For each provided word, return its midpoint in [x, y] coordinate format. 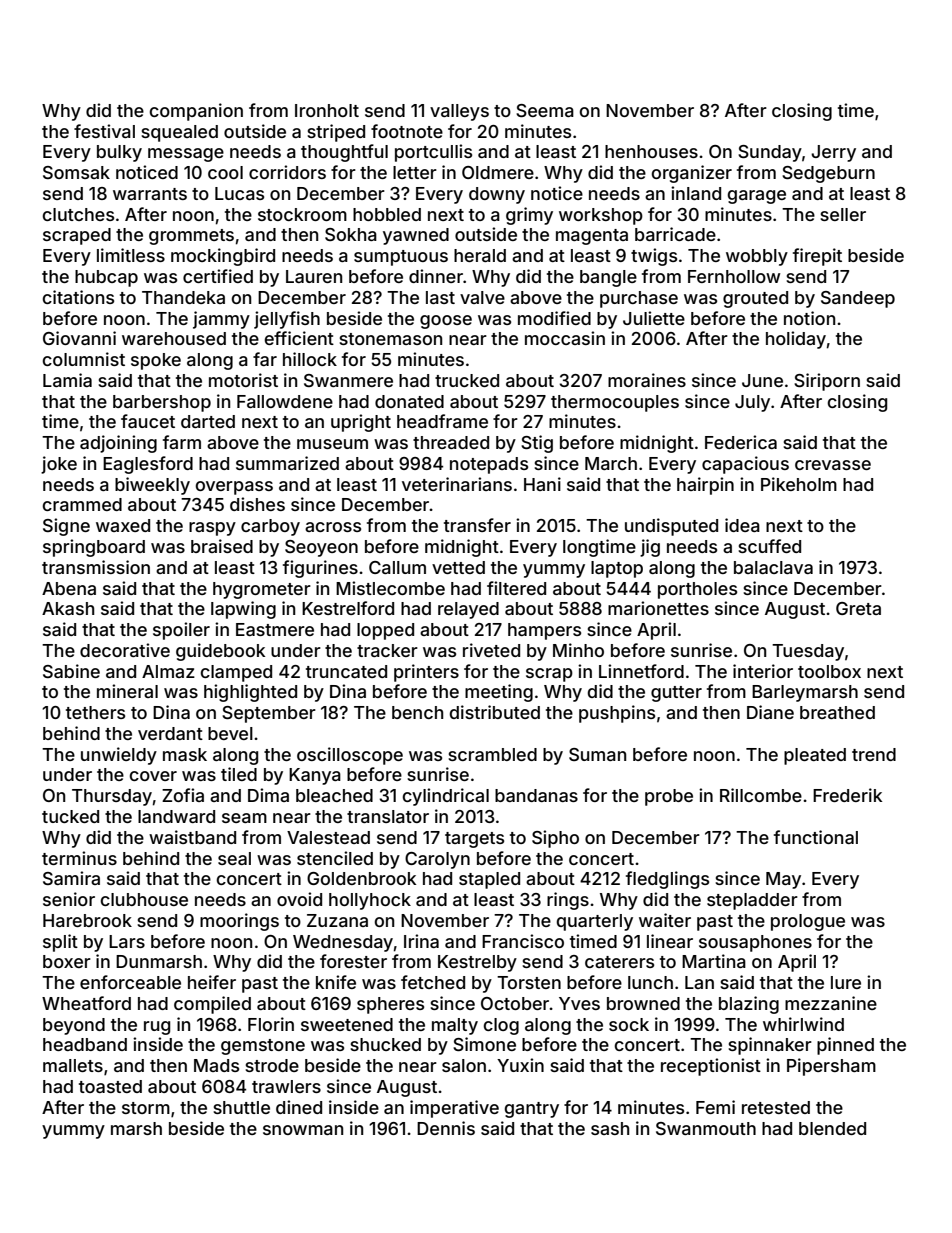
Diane [770, 712]
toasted [110, 1086]
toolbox [829, 671]
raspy [212, 529]
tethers [95, 712]
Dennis [446, 1128]
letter [415, 172]
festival [104, 131]
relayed [468, 610]
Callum [397, 567]
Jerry [833, 153]
